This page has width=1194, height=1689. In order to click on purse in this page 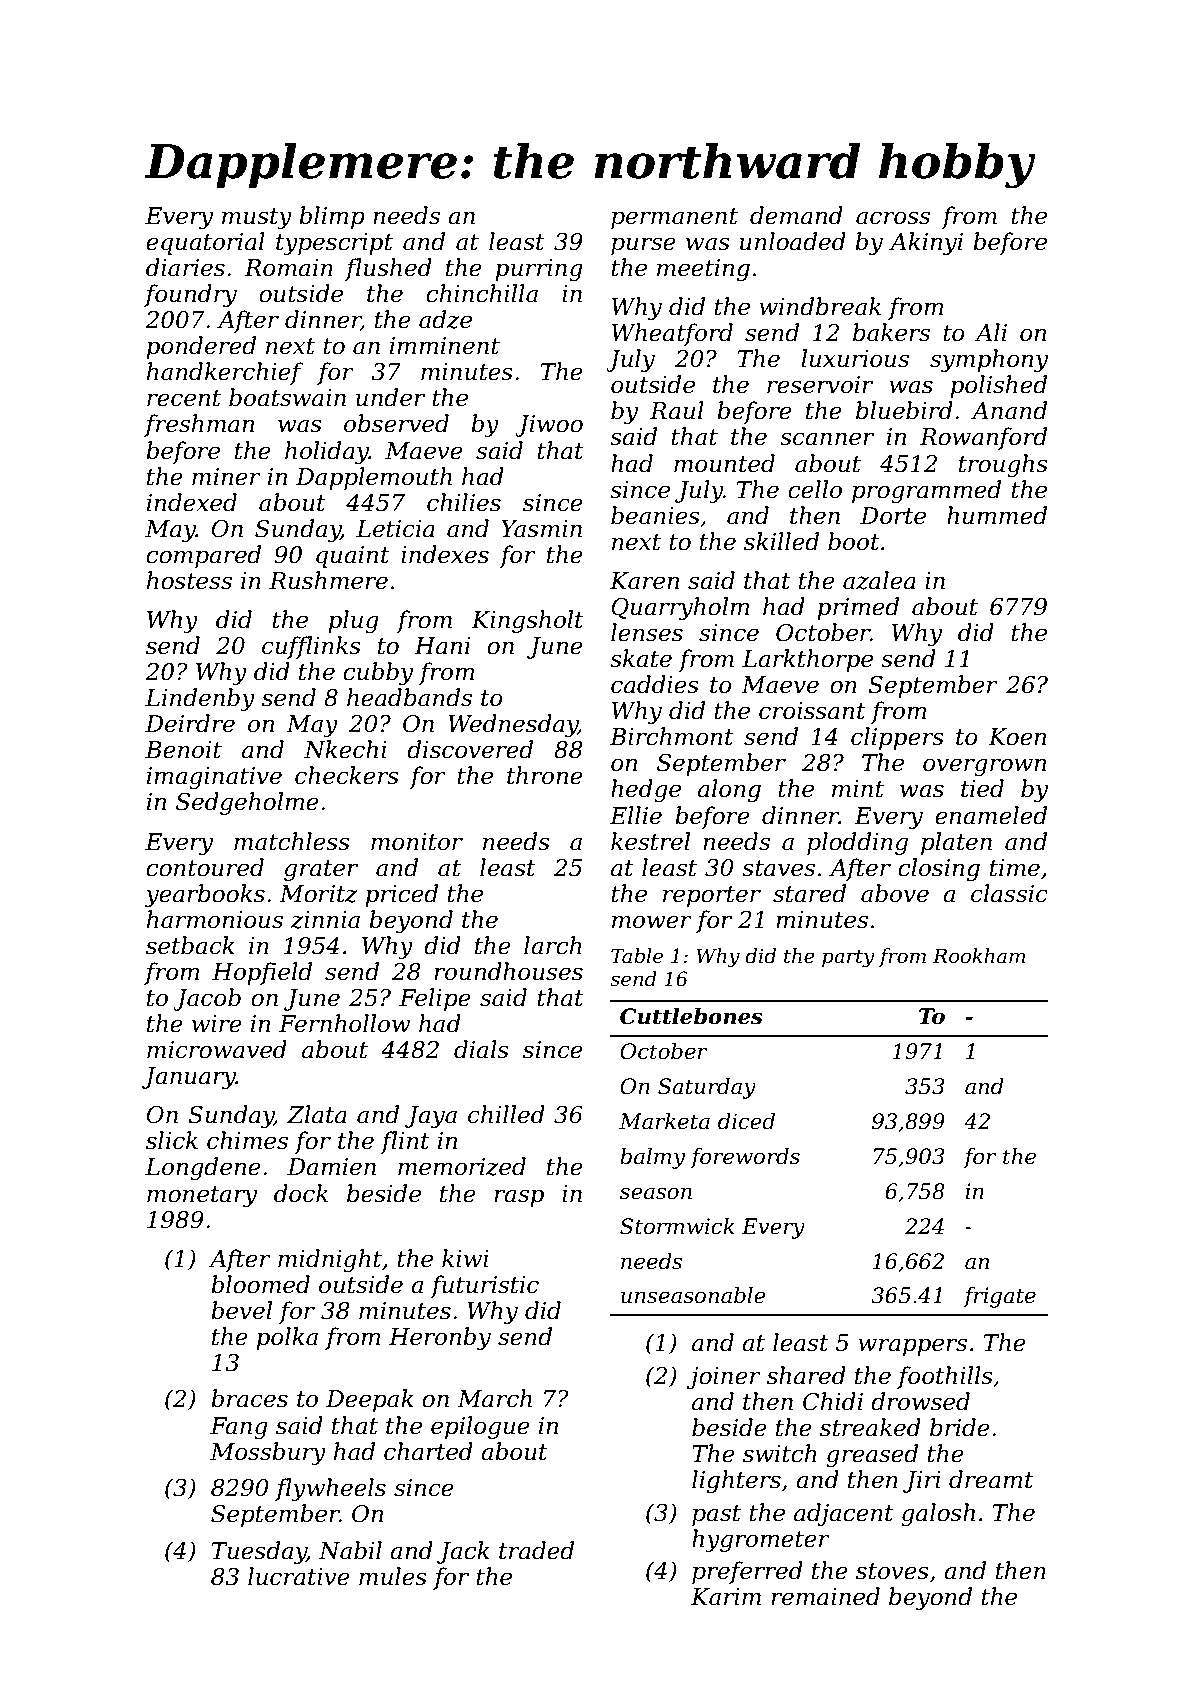, I will do `click(643, 246)`.
